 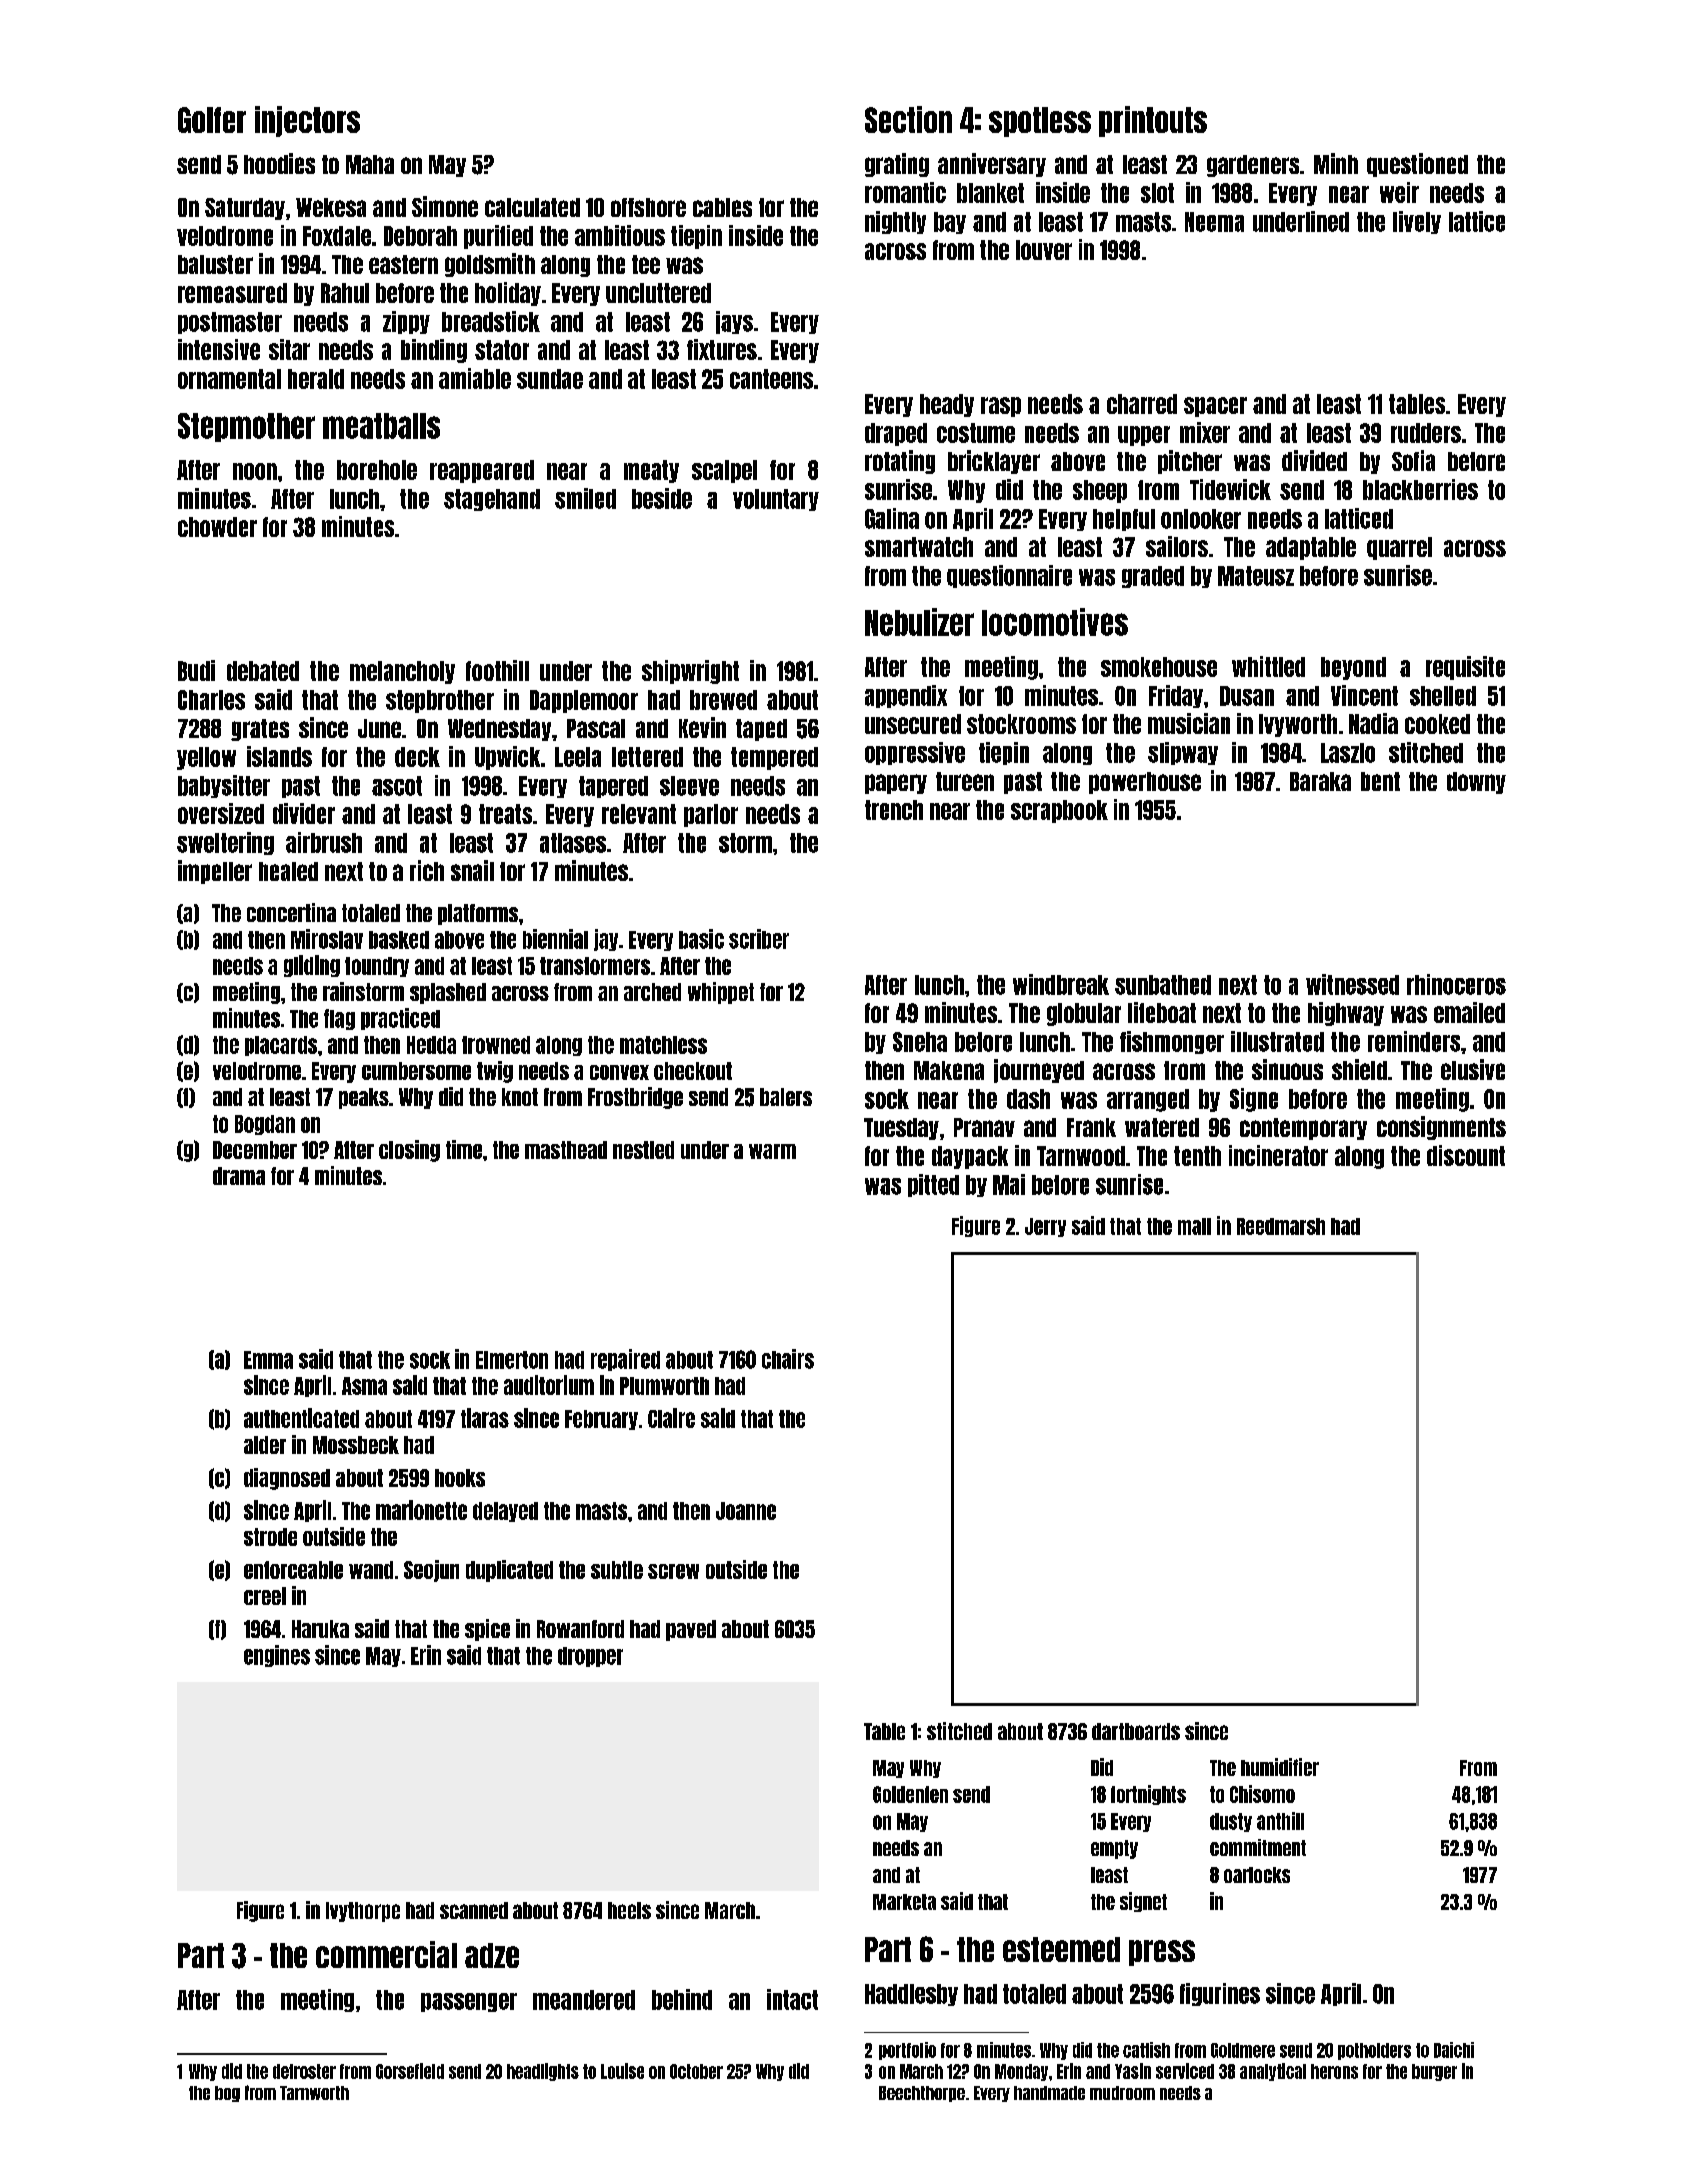 I want to click on heels, so click(x=629, y=1910).
